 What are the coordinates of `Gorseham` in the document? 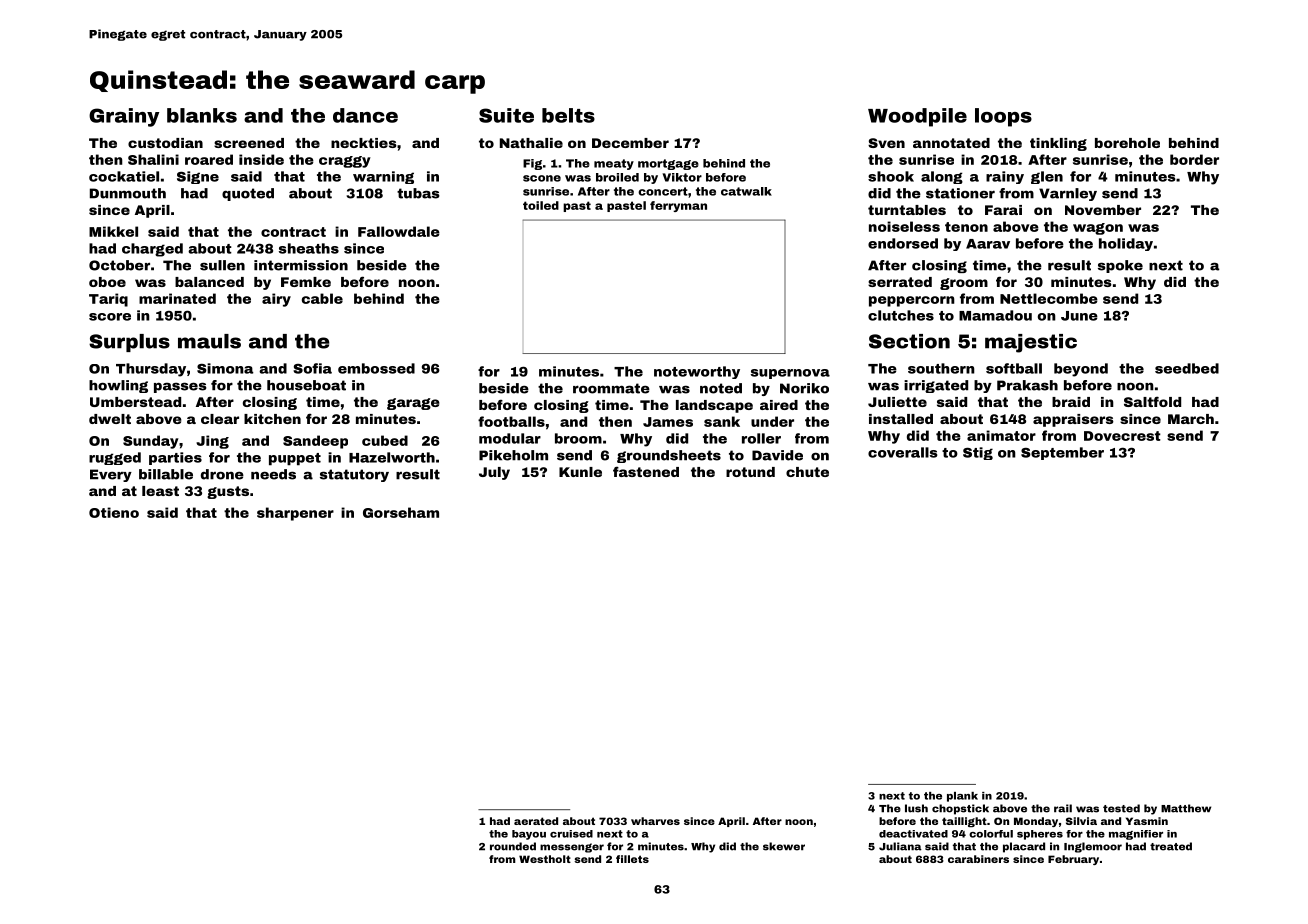 It's located at (401, 512).
